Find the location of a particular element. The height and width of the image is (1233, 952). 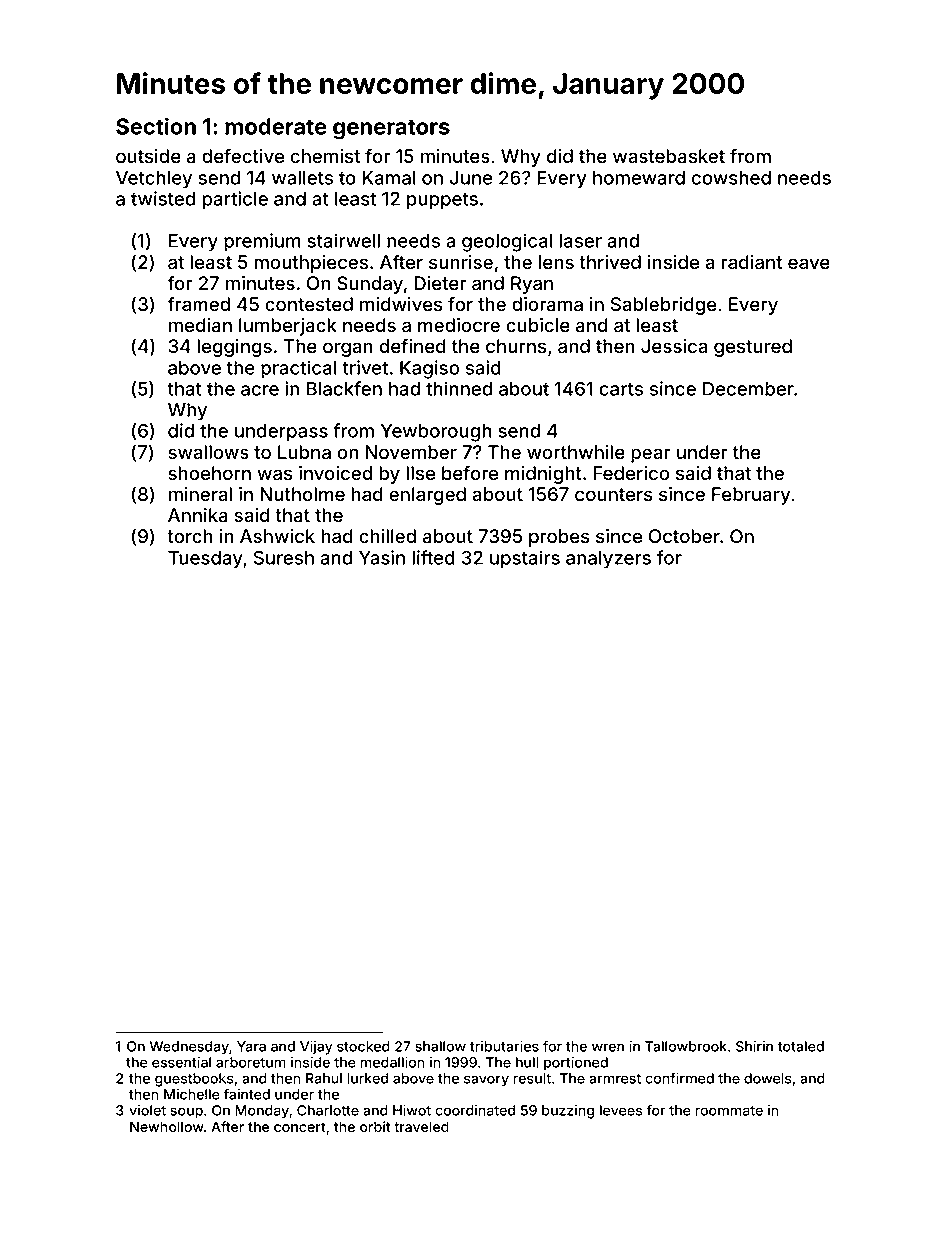

generators is located at coordinates (391, 129).
